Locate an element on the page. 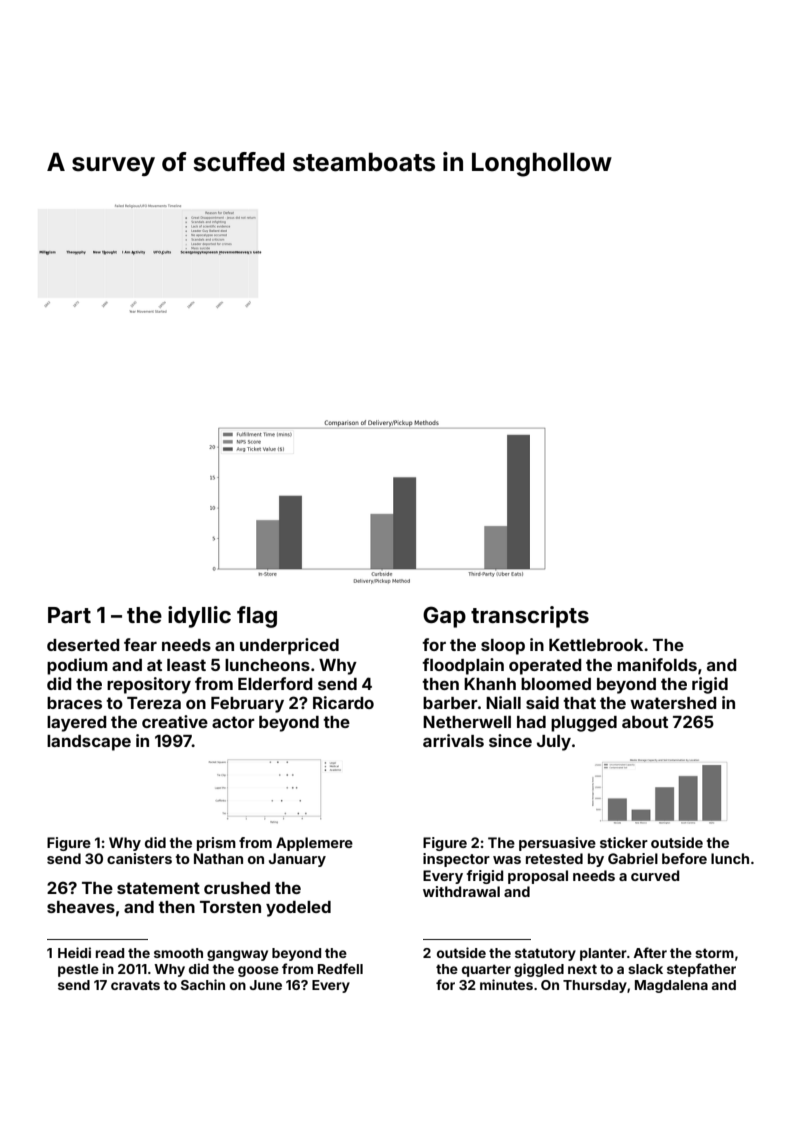 This document has height=1138, width=802. deserted is located at coordinates (83, 645).
